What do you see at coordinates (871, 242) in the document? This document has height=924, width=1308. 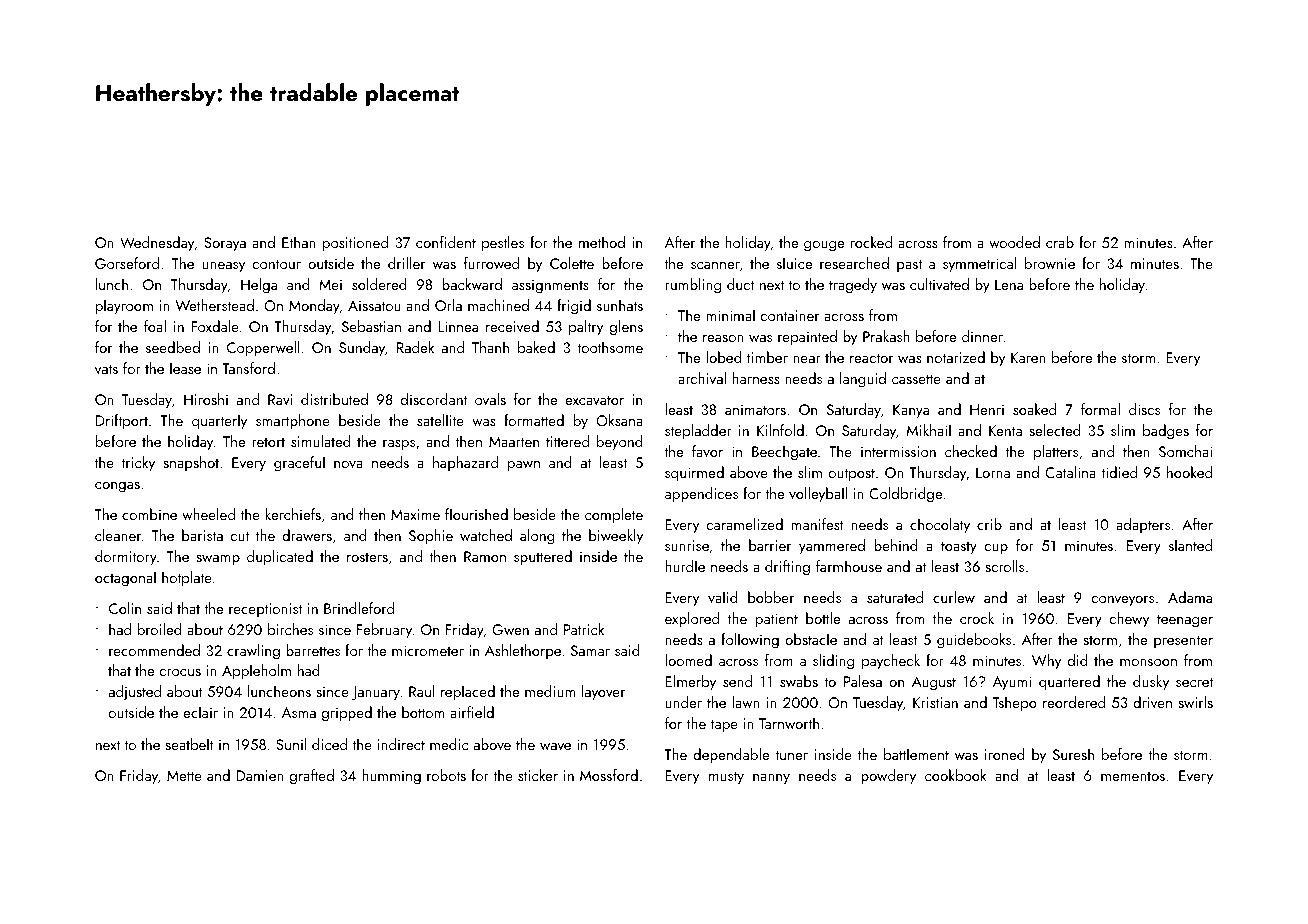 I see `rocked` at bounding box center [871, 242].
